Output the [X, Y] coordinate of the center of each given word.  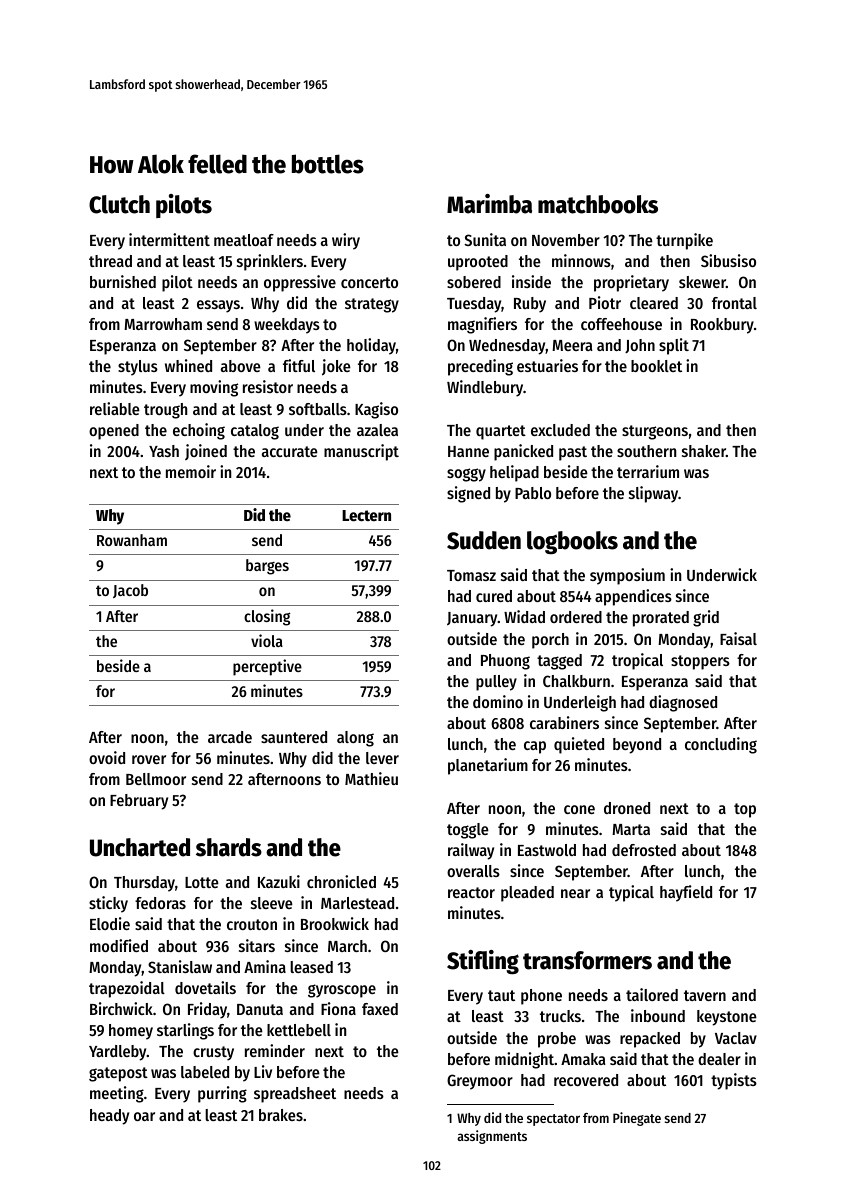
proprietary [631, 283]
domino [498, 701]
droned [627, 808]
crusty [213, 1053]
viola [267, 640]
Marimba [489, 204]
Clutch [119, 204]
